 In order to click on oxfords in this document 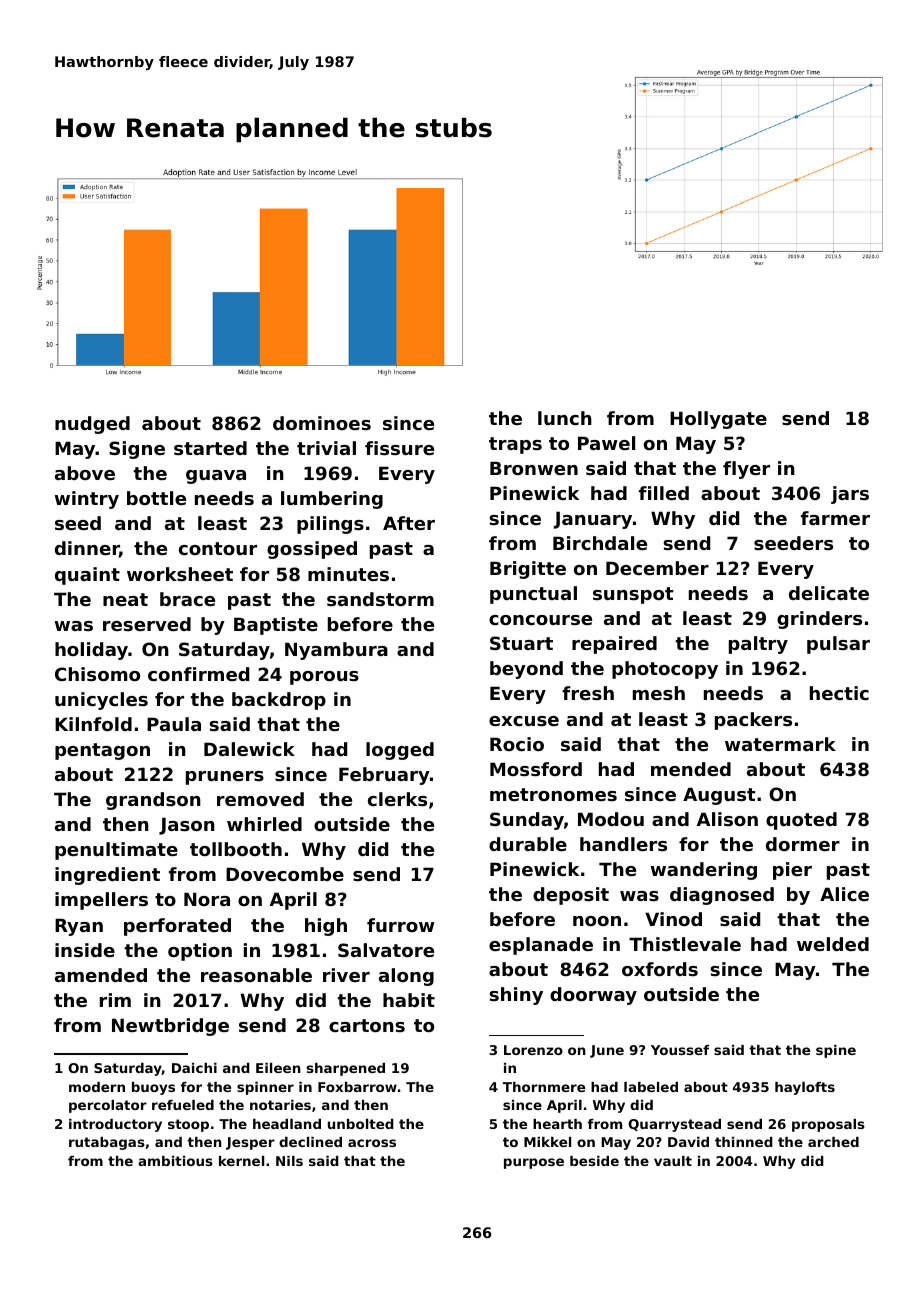, I will do `click(660, 969)`.
